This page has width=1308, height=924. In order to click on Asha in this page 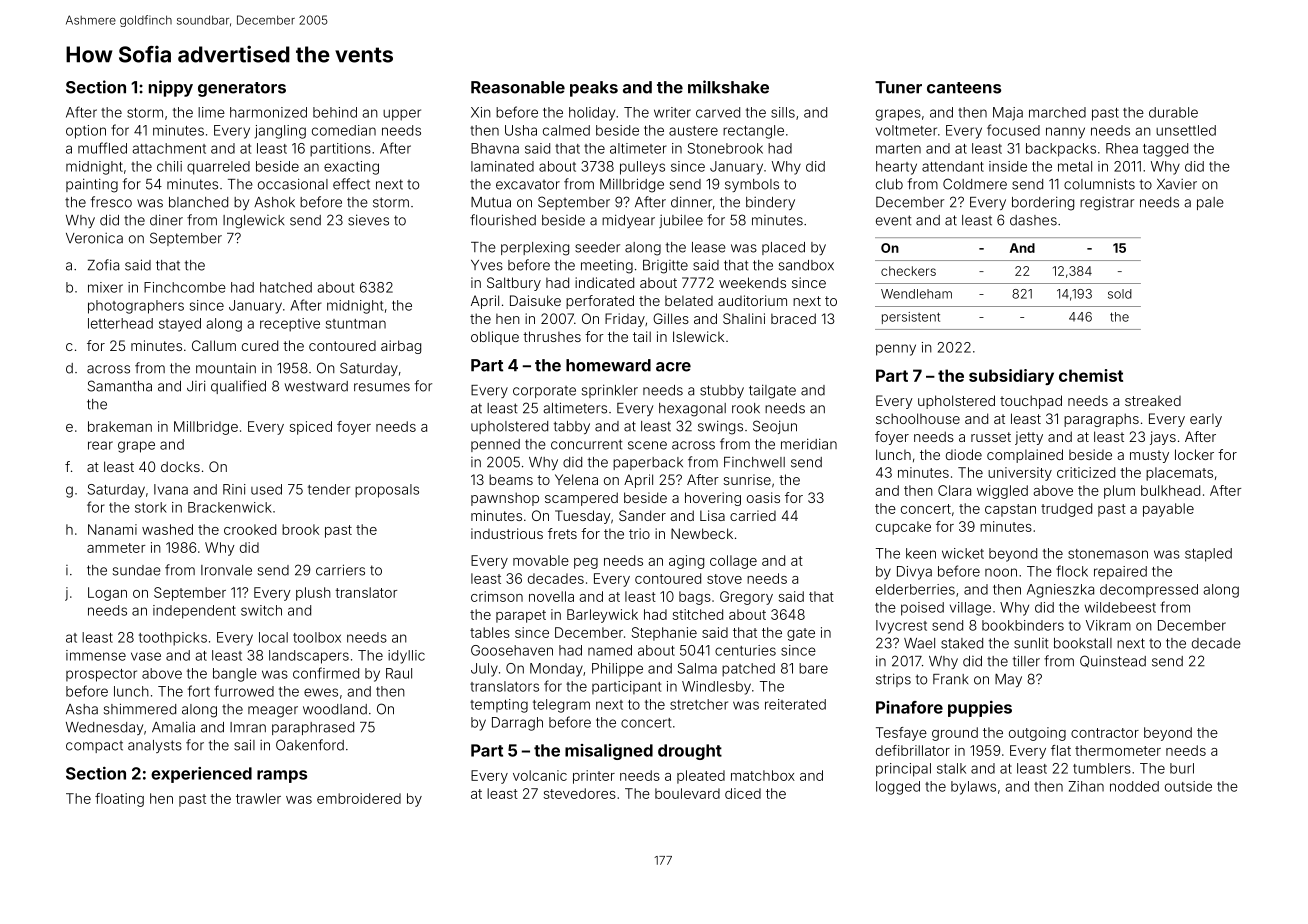, I will do `click(82, 709)`.
